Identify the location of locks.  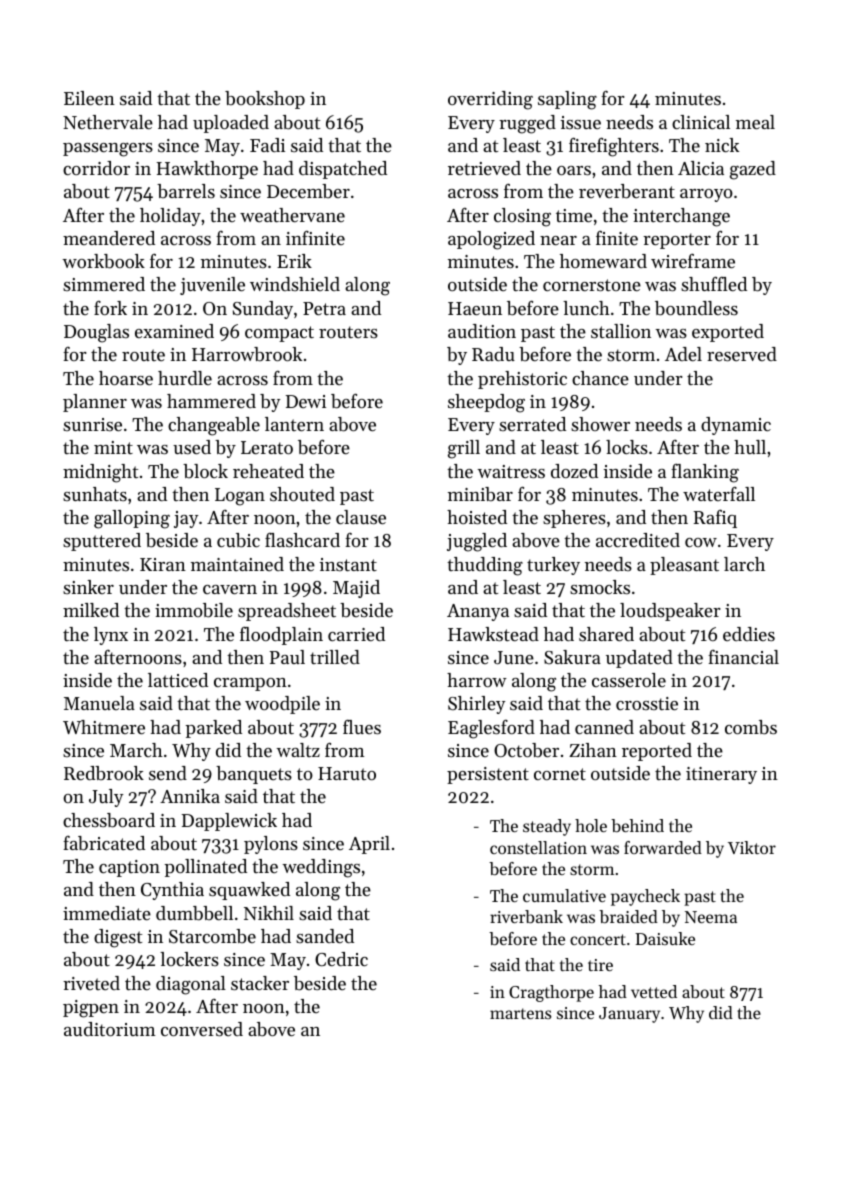
(627, 447).
